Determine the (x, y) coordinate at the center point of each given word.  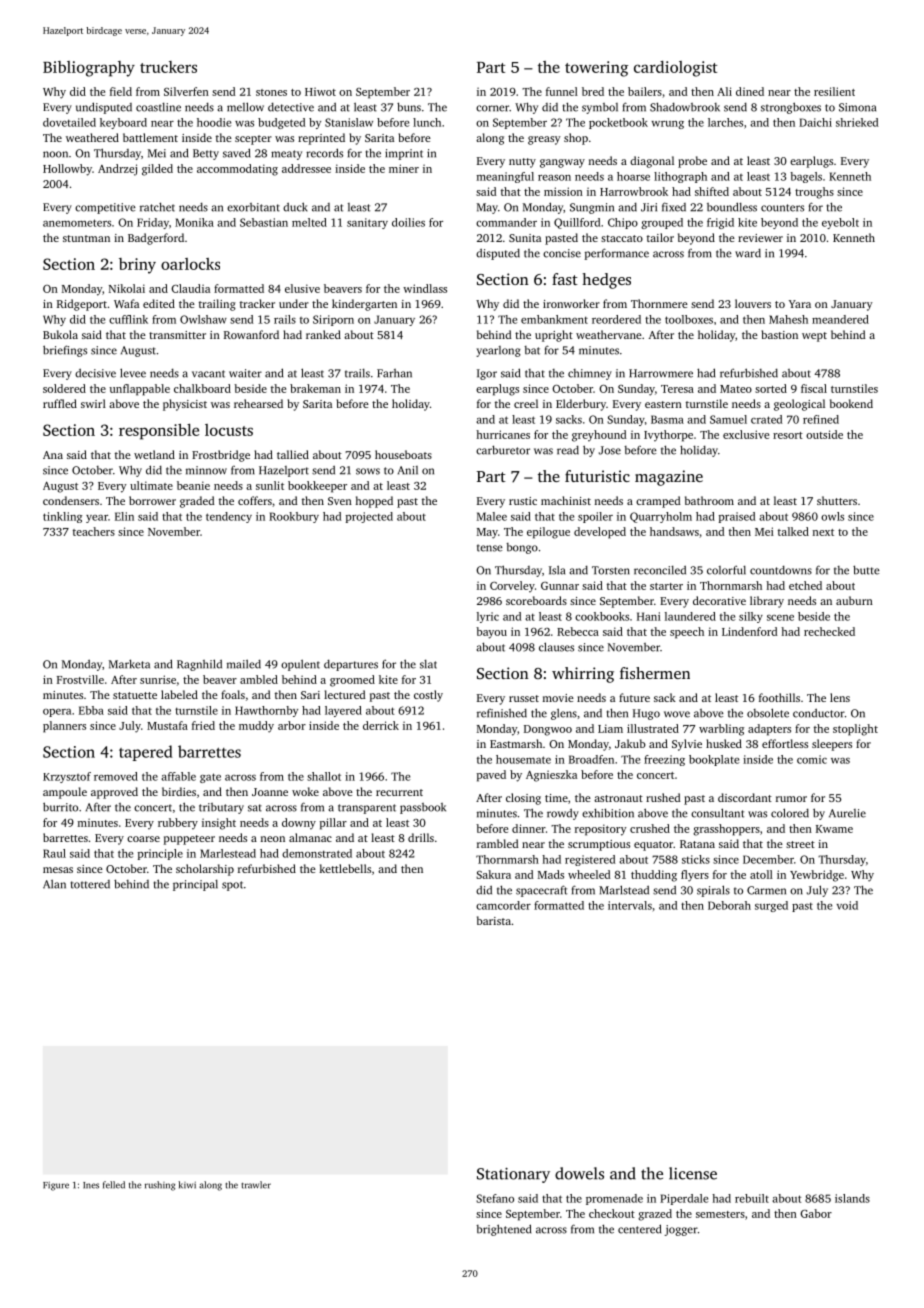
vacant (208, 374)
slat (428, 664)
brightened (503, 1230)
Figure (56, 1186)
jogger (681, 1230)
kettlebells (345, 868)
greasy (544, 140)
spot (232, 886)
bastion (780, 334)
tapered (146, 753)
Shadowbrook (685, 107)
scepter (253, 140)
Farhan (394, 373)
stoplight (855, 730)
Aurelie (847, 813)
